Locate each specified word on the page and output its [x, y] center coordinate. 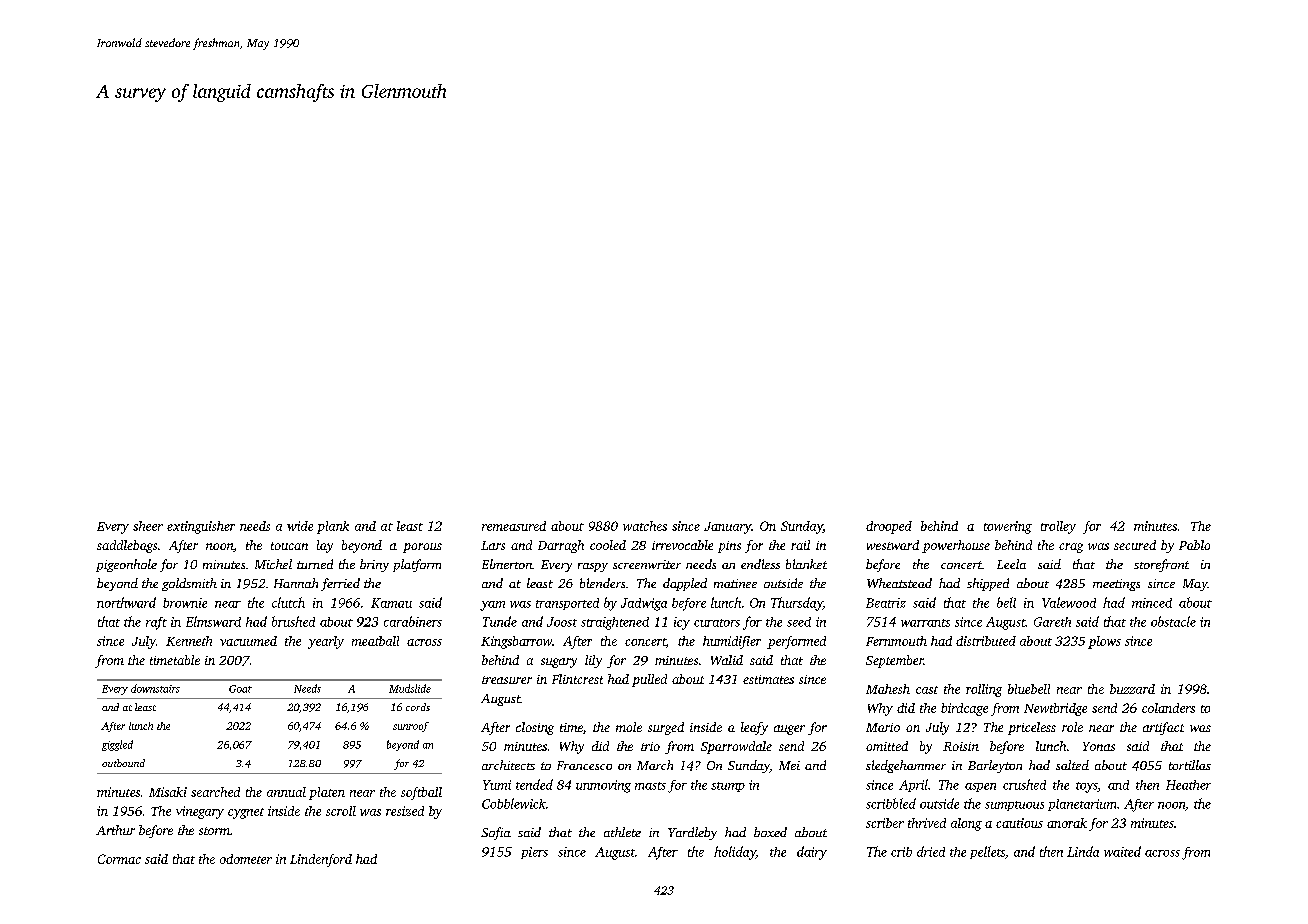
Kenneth [189, 641]
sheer [148, 526]
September [895, 661]
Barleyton [995, 766]
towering [1008, 527]
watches [645, 526]
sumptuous [1014, 806]
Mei [789, 765]
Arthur [115, 830]
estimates [768, 679]
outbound [123, 763]
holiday [735, 853]
